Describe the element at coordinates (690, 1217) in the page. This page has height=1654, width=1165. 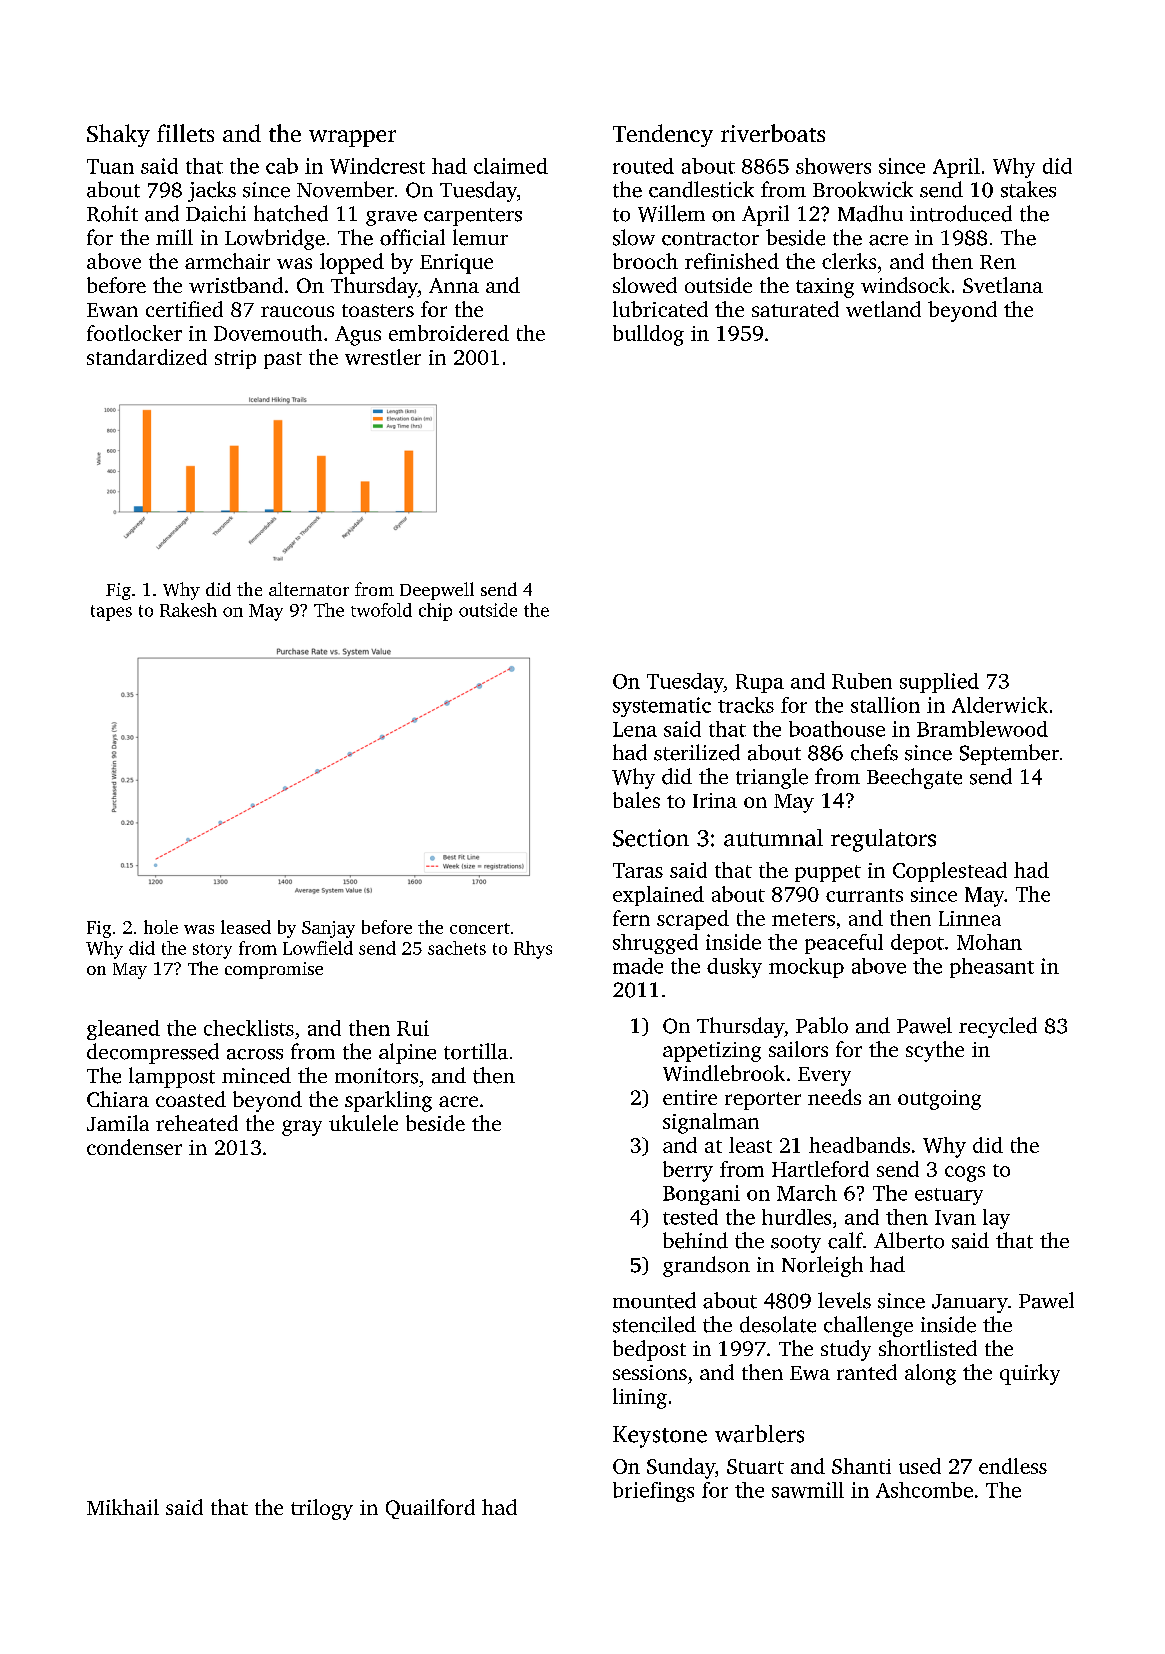
I see `tested` at that location.
